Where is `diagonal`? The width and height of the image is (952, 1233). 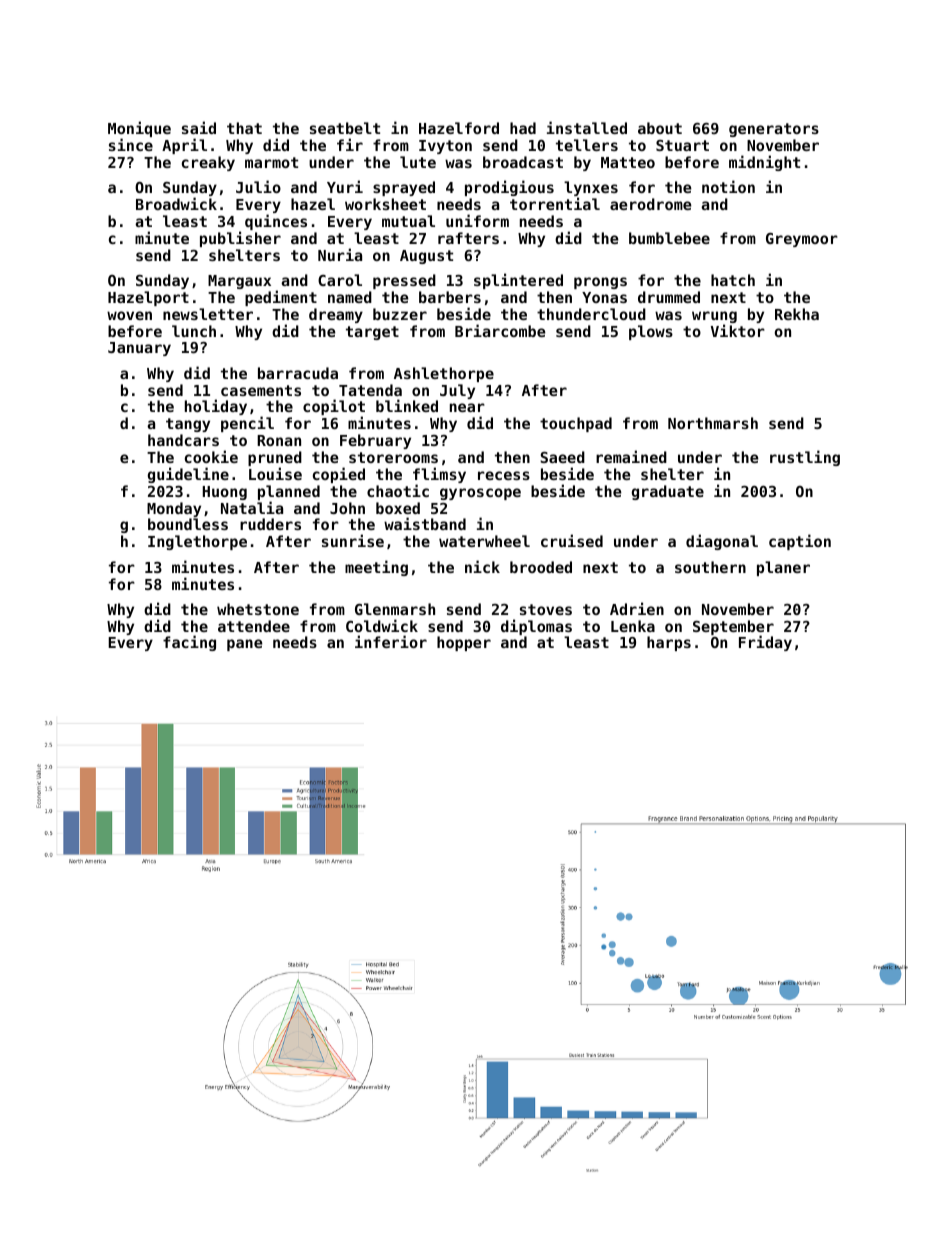 diagonal is located at coordinates (722, 542).
